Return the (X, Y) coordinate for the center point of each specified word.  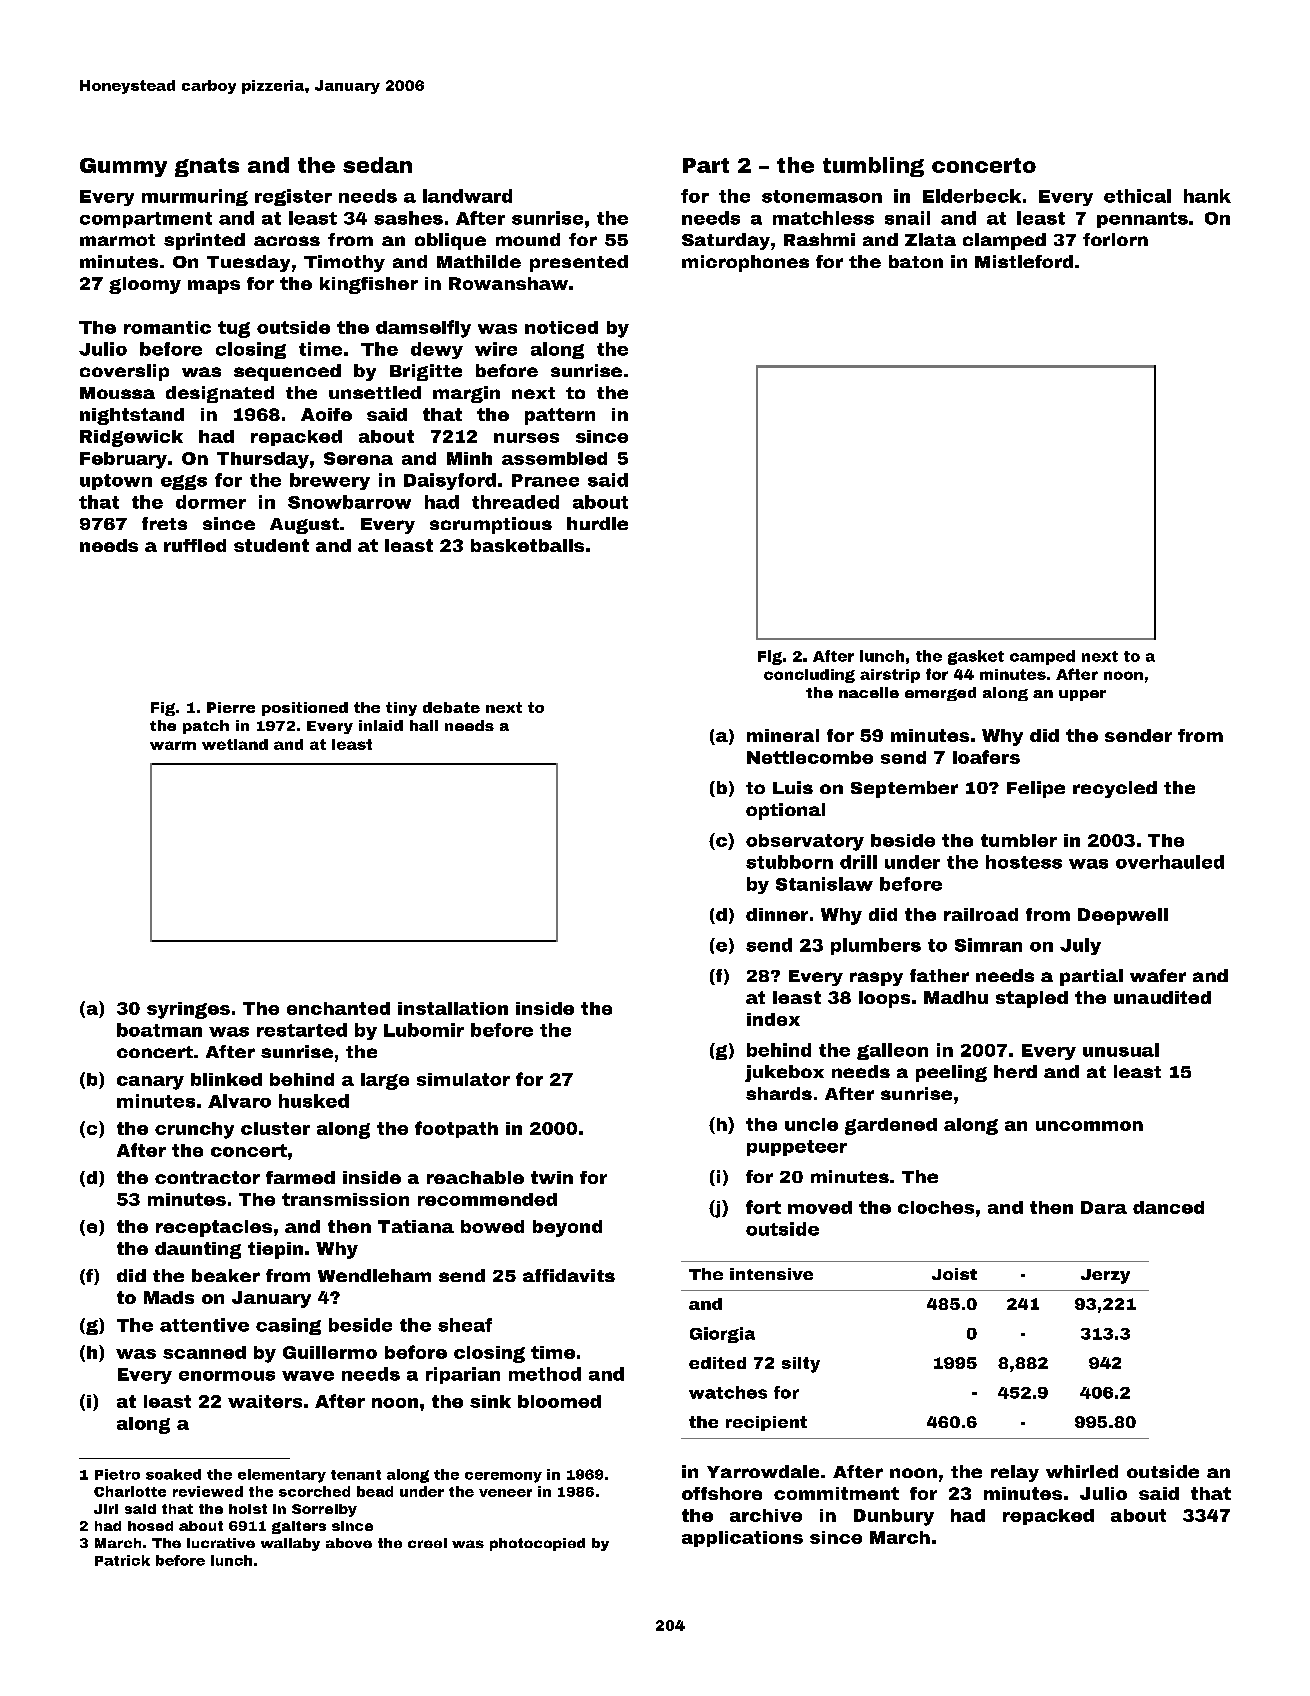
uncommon (1089, 1126)
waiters (265, 1401)
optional (785, 811)
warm (173, 745)
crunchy (194, 1130)
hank (1207, 196)
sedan (377, 165)
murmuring (195, 197)
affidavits (569, 1275)
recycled (1115, 789)
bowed (492, 1226)
